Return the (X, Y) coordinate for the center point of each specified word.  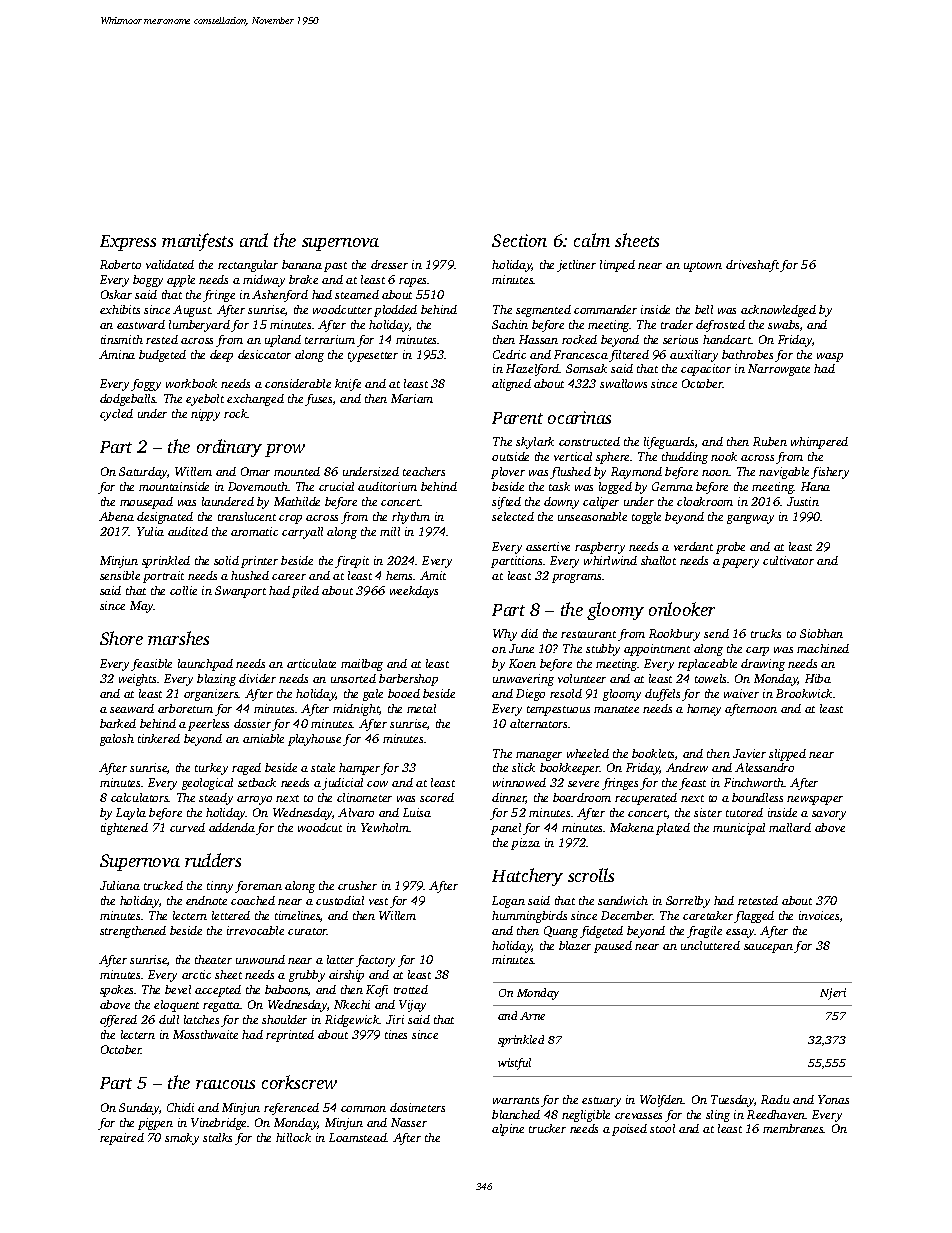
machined (823, 648)
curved (187, 827)
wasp (830, 357)
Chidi (180, 1107)
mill (390, 531)
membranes (793, 1128)
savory (829, 815)
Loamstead (358, 1137)
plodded (395, 311)
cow (377, 784)
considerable (298, 383)
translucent (247, 516)
